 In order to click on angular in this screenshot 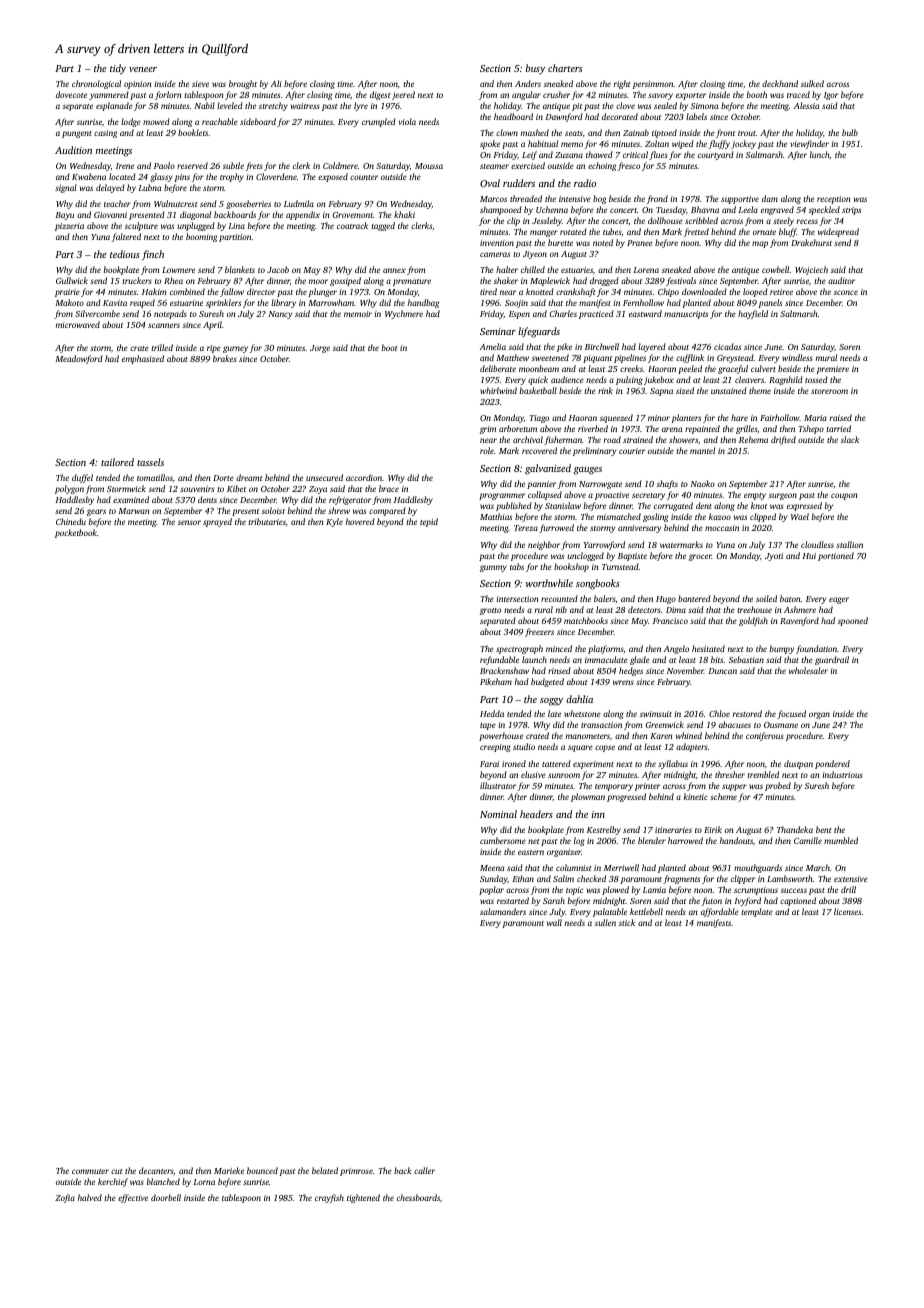, I will do `click(526, 95)`.
